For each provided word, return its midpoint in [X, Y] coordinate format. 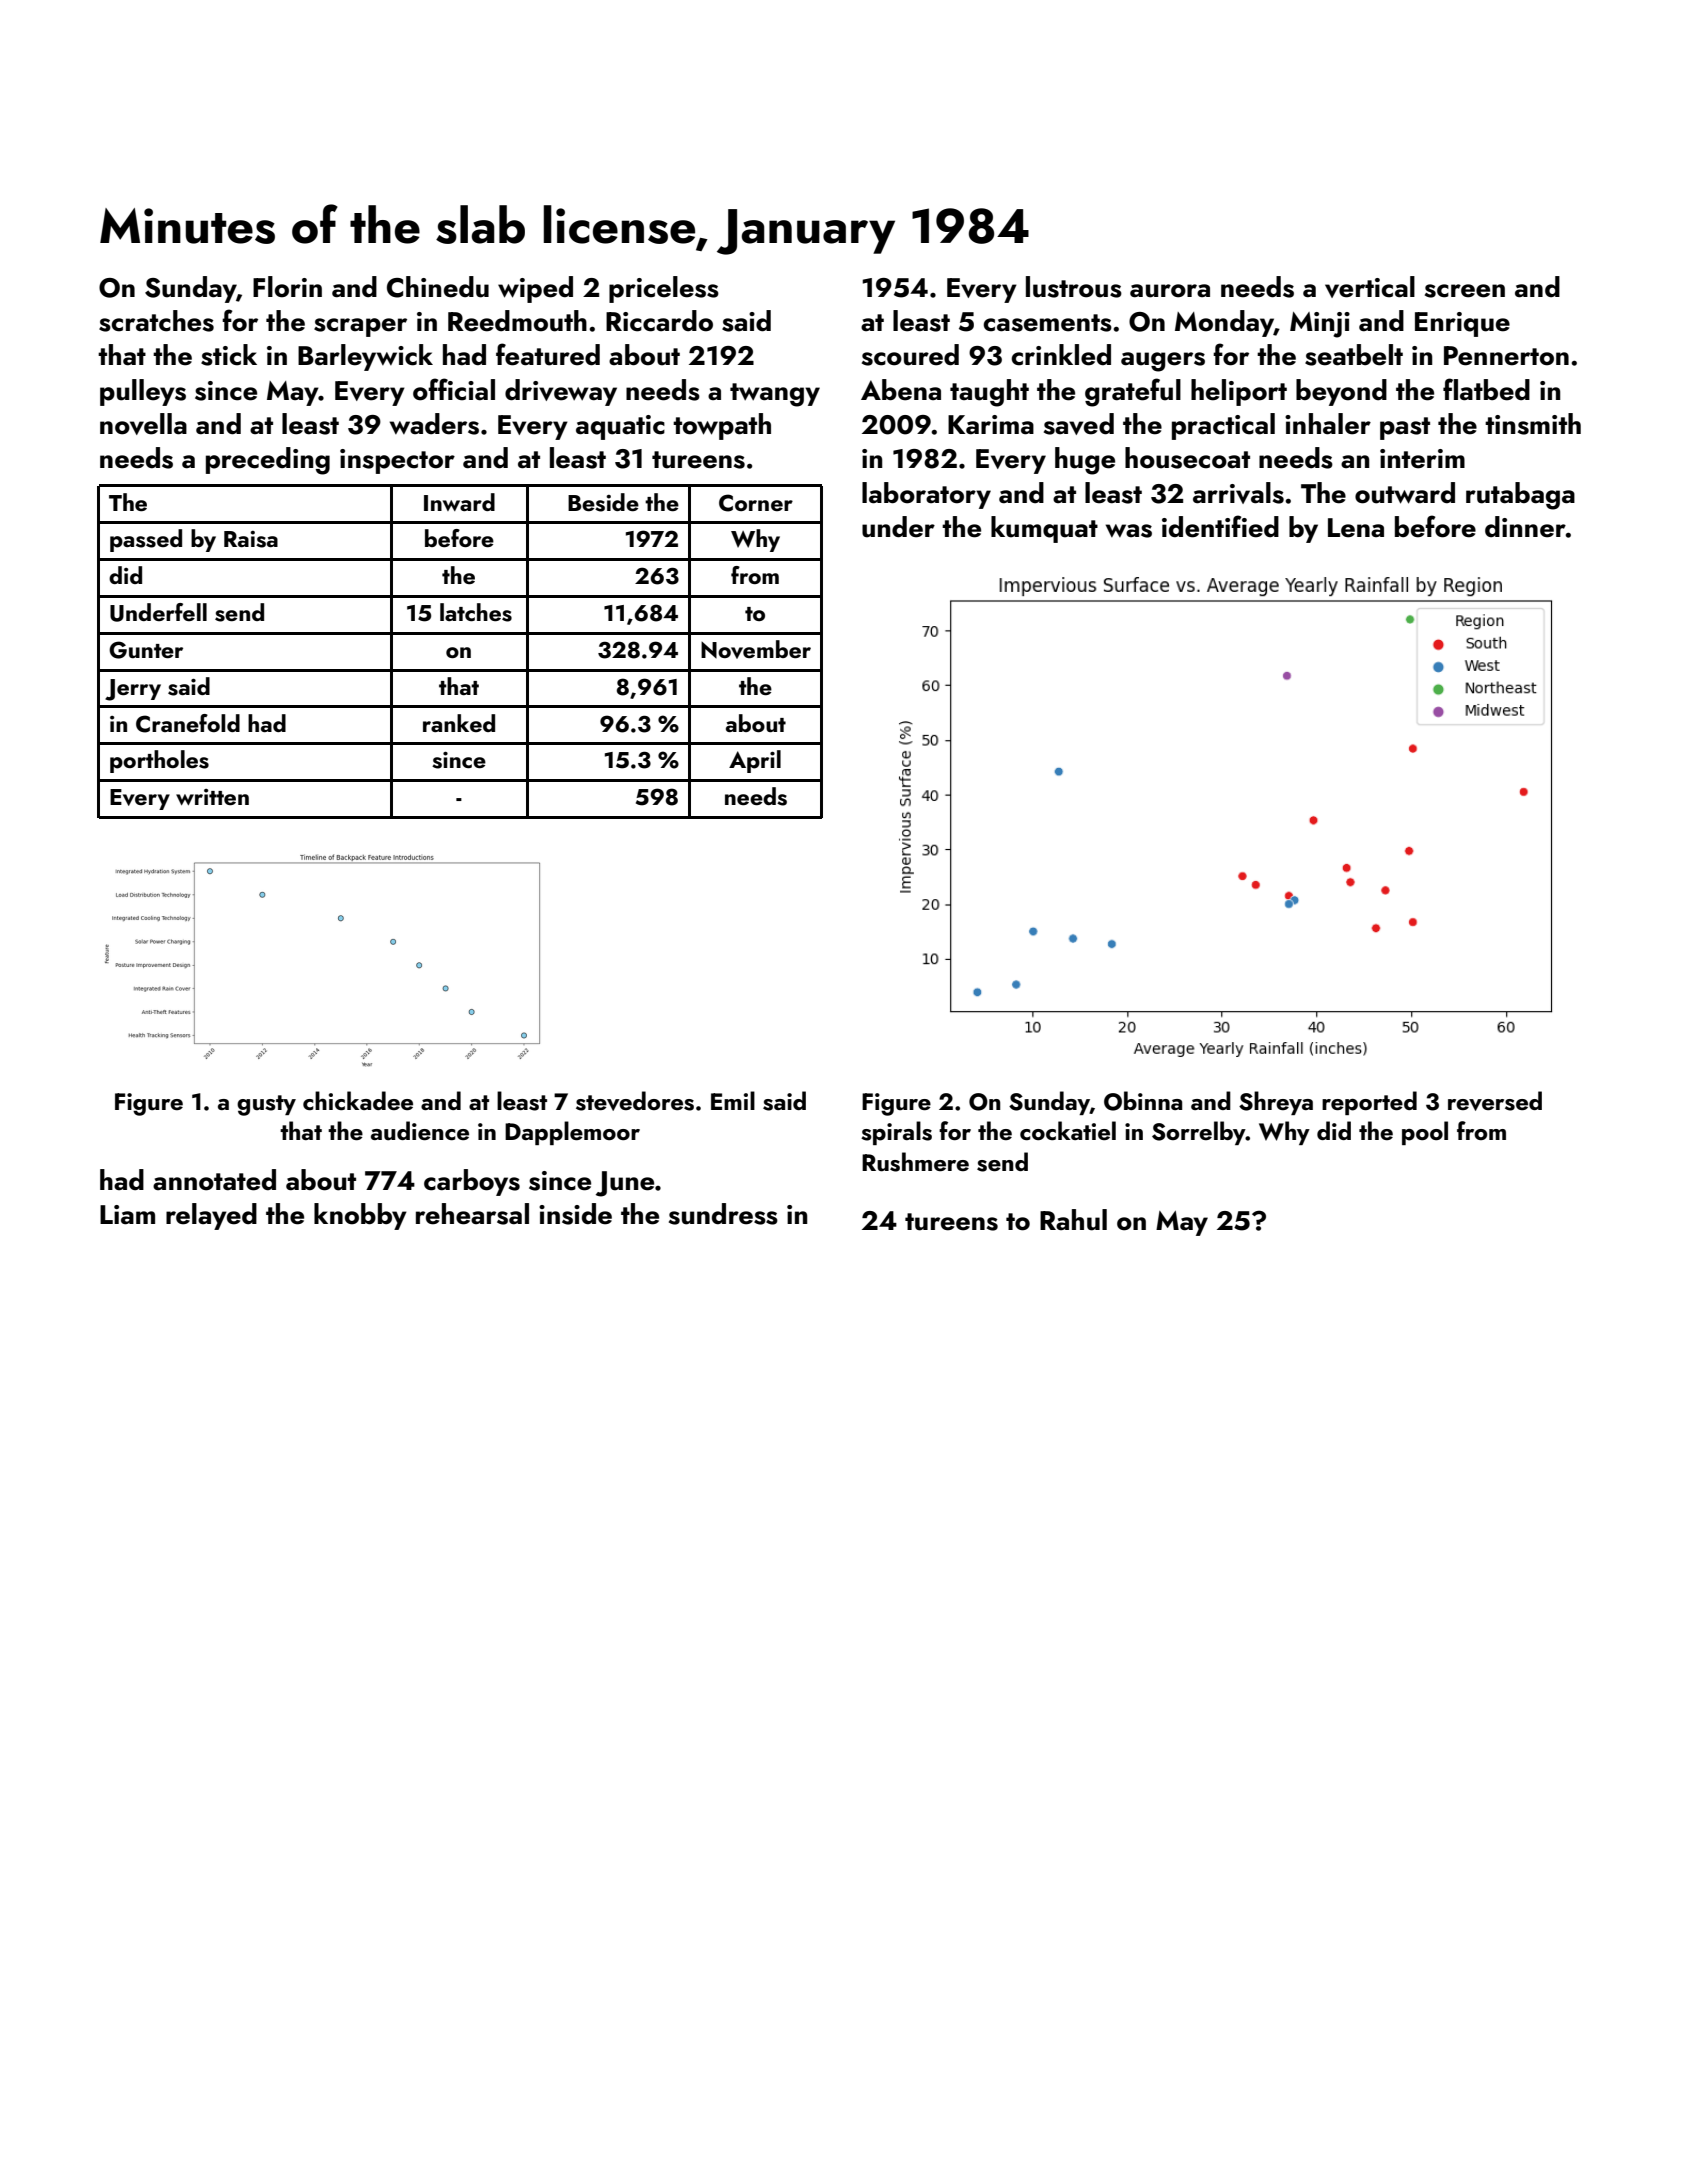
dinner [1525, 527]
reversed [1495, 1101]
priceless [664, 289]
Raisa [251, 539]
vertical [1370, 287]
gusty [266, 1105]
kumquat [1044, 529]
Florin [287, 287]
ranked [459, 723]
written [212, 797]
